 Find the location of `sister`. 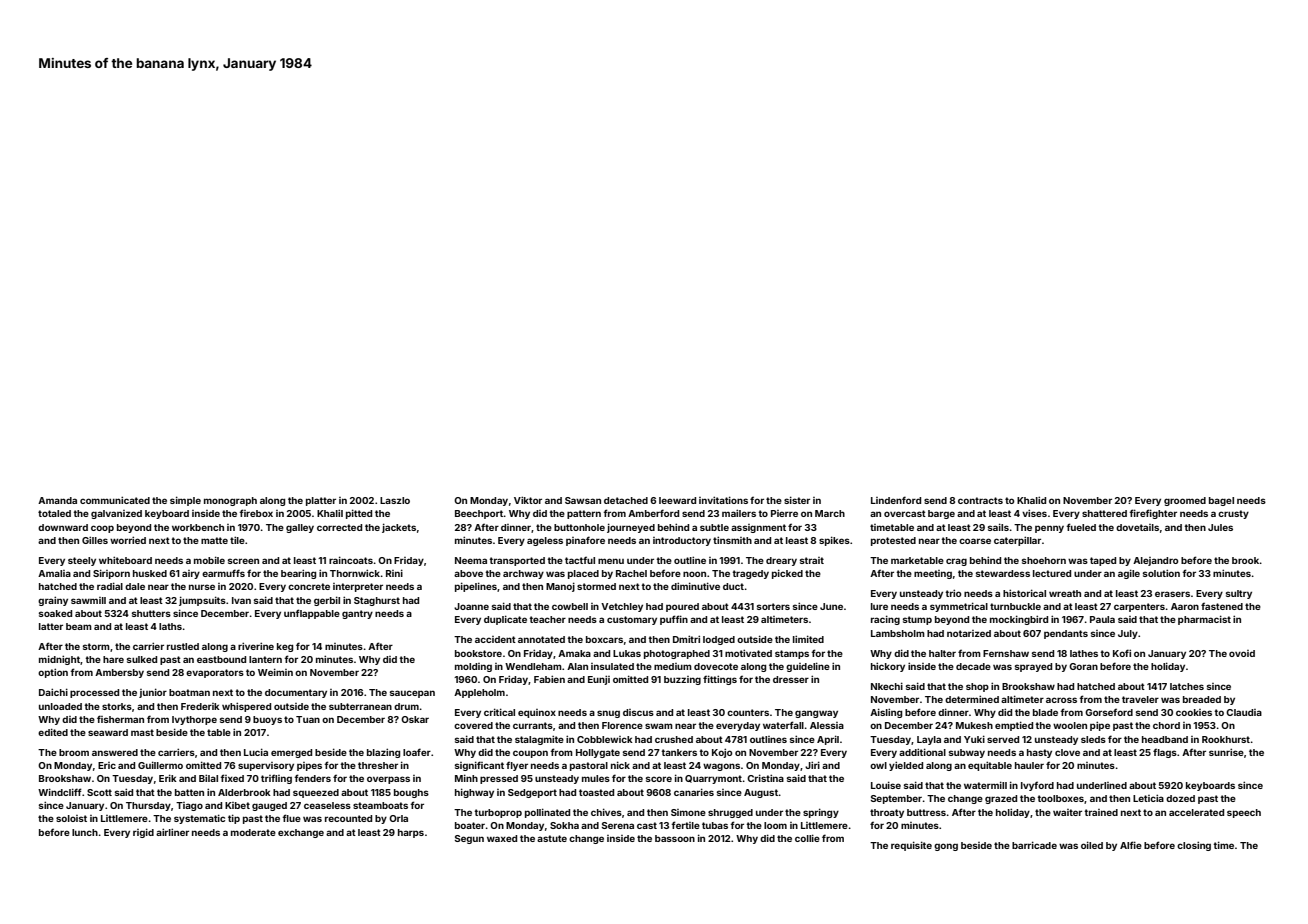

sister is located at coordinates (797, 500).
